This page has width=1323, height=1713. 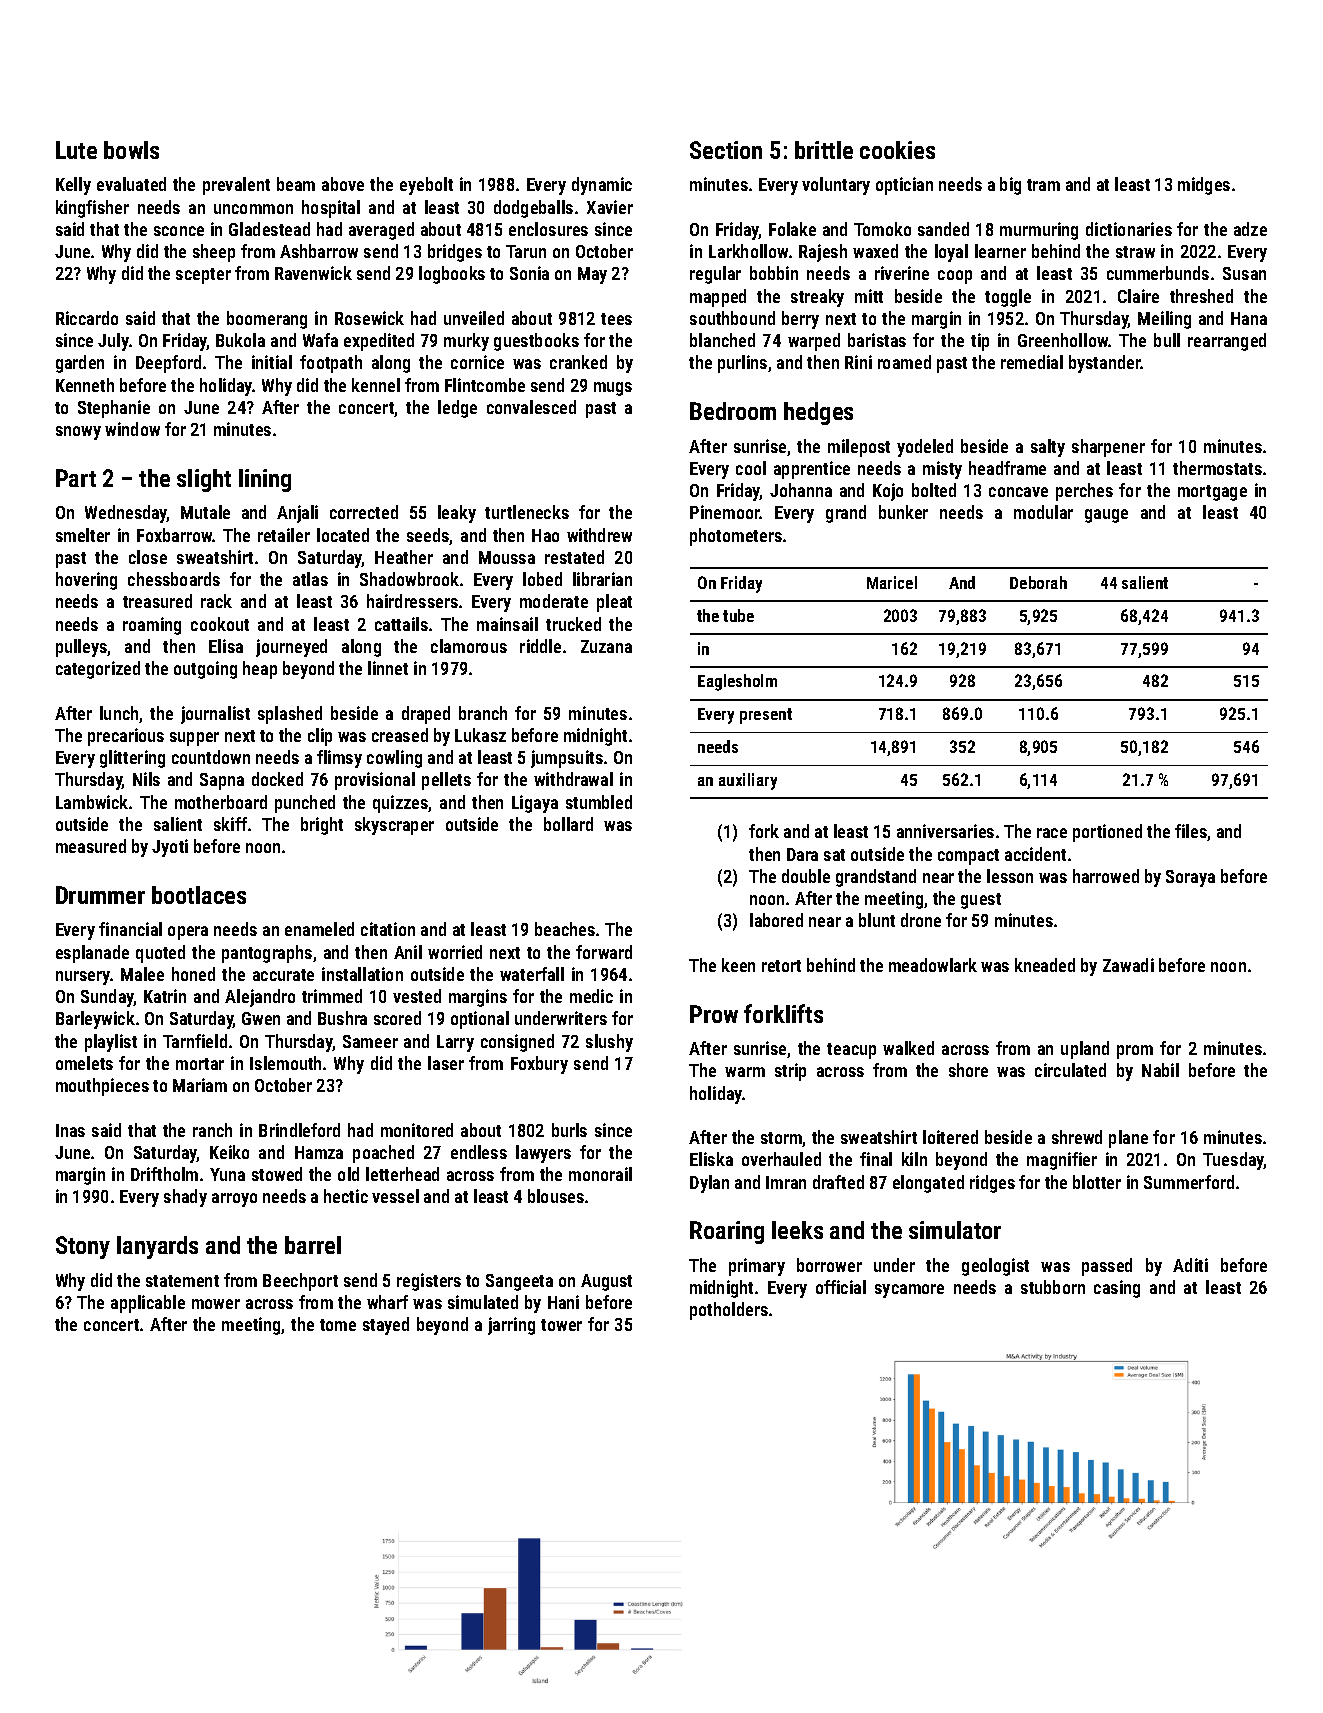 What do you see at coordinates (817, 298) in the page?
I see `streaky` at bounding box center [817, 298].
